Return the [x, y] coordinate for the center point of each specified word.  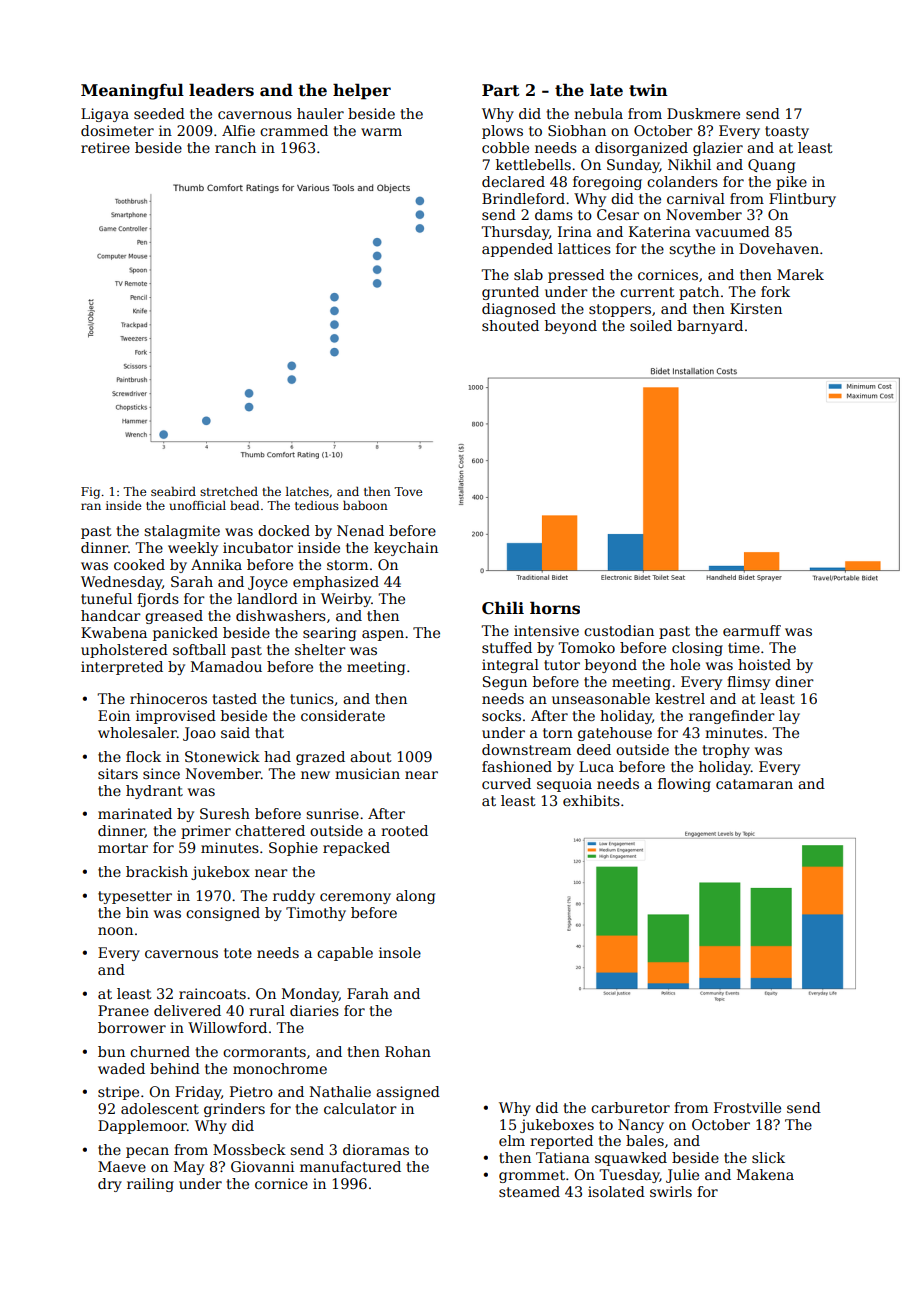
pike [791, 183]
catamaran [754, 784]
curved [506, 783]
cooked [139, 564]
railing [150, 1185]
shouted [510, 325]
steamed [529, 1191]
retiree [105, 147]
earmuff [752, 630]
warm [381, 132]
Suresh [225, 813]
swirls [671, 1191]
